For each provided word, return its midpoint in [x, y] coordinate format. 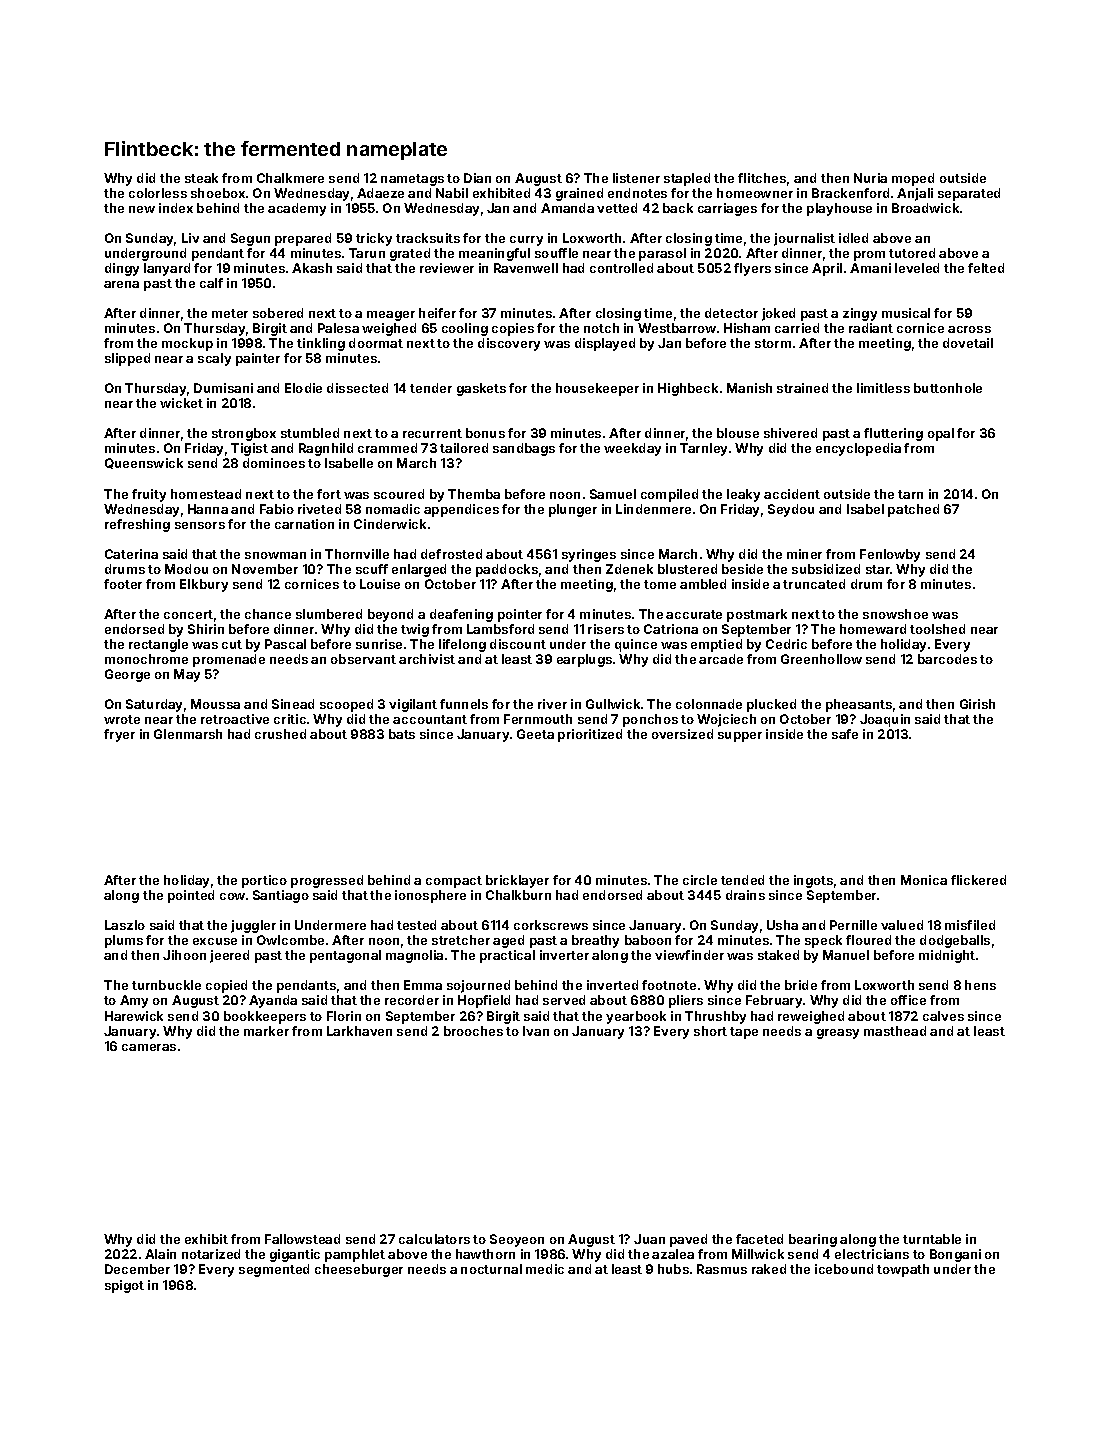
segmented [274, 1270]
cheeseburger [359, 1270]
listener [636, 178]
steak [201, 178]
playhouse [839, 209]
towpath [903, 1270]
